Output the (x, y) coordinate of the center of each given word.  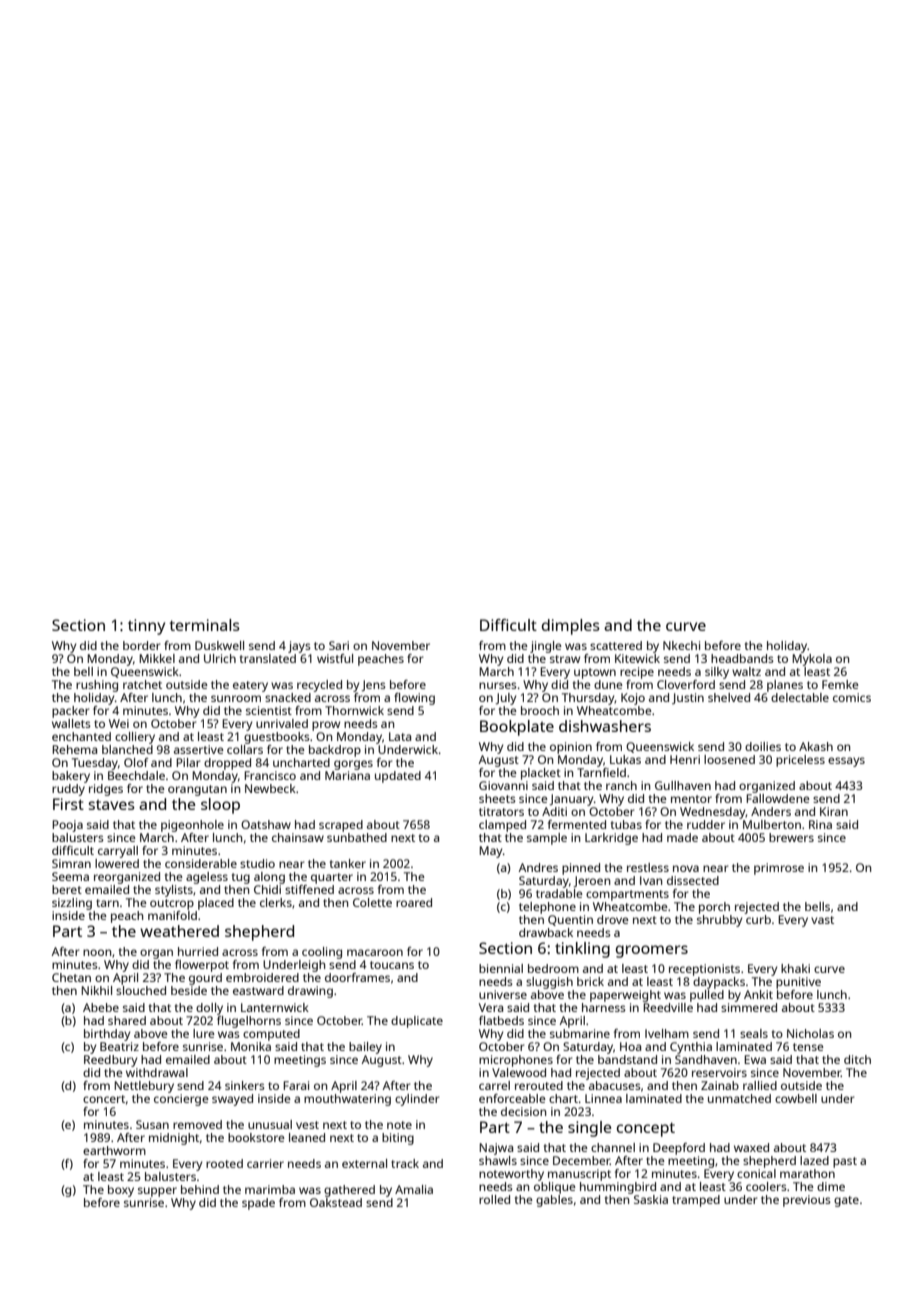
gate (846, 1201)
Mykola (812, 660)
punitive (798, 983)
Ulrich (220, 658)
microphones (516, 1061)
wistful (335, 658)
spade (258, 1204)
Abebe (101, 1007)
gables (554, 1201)
